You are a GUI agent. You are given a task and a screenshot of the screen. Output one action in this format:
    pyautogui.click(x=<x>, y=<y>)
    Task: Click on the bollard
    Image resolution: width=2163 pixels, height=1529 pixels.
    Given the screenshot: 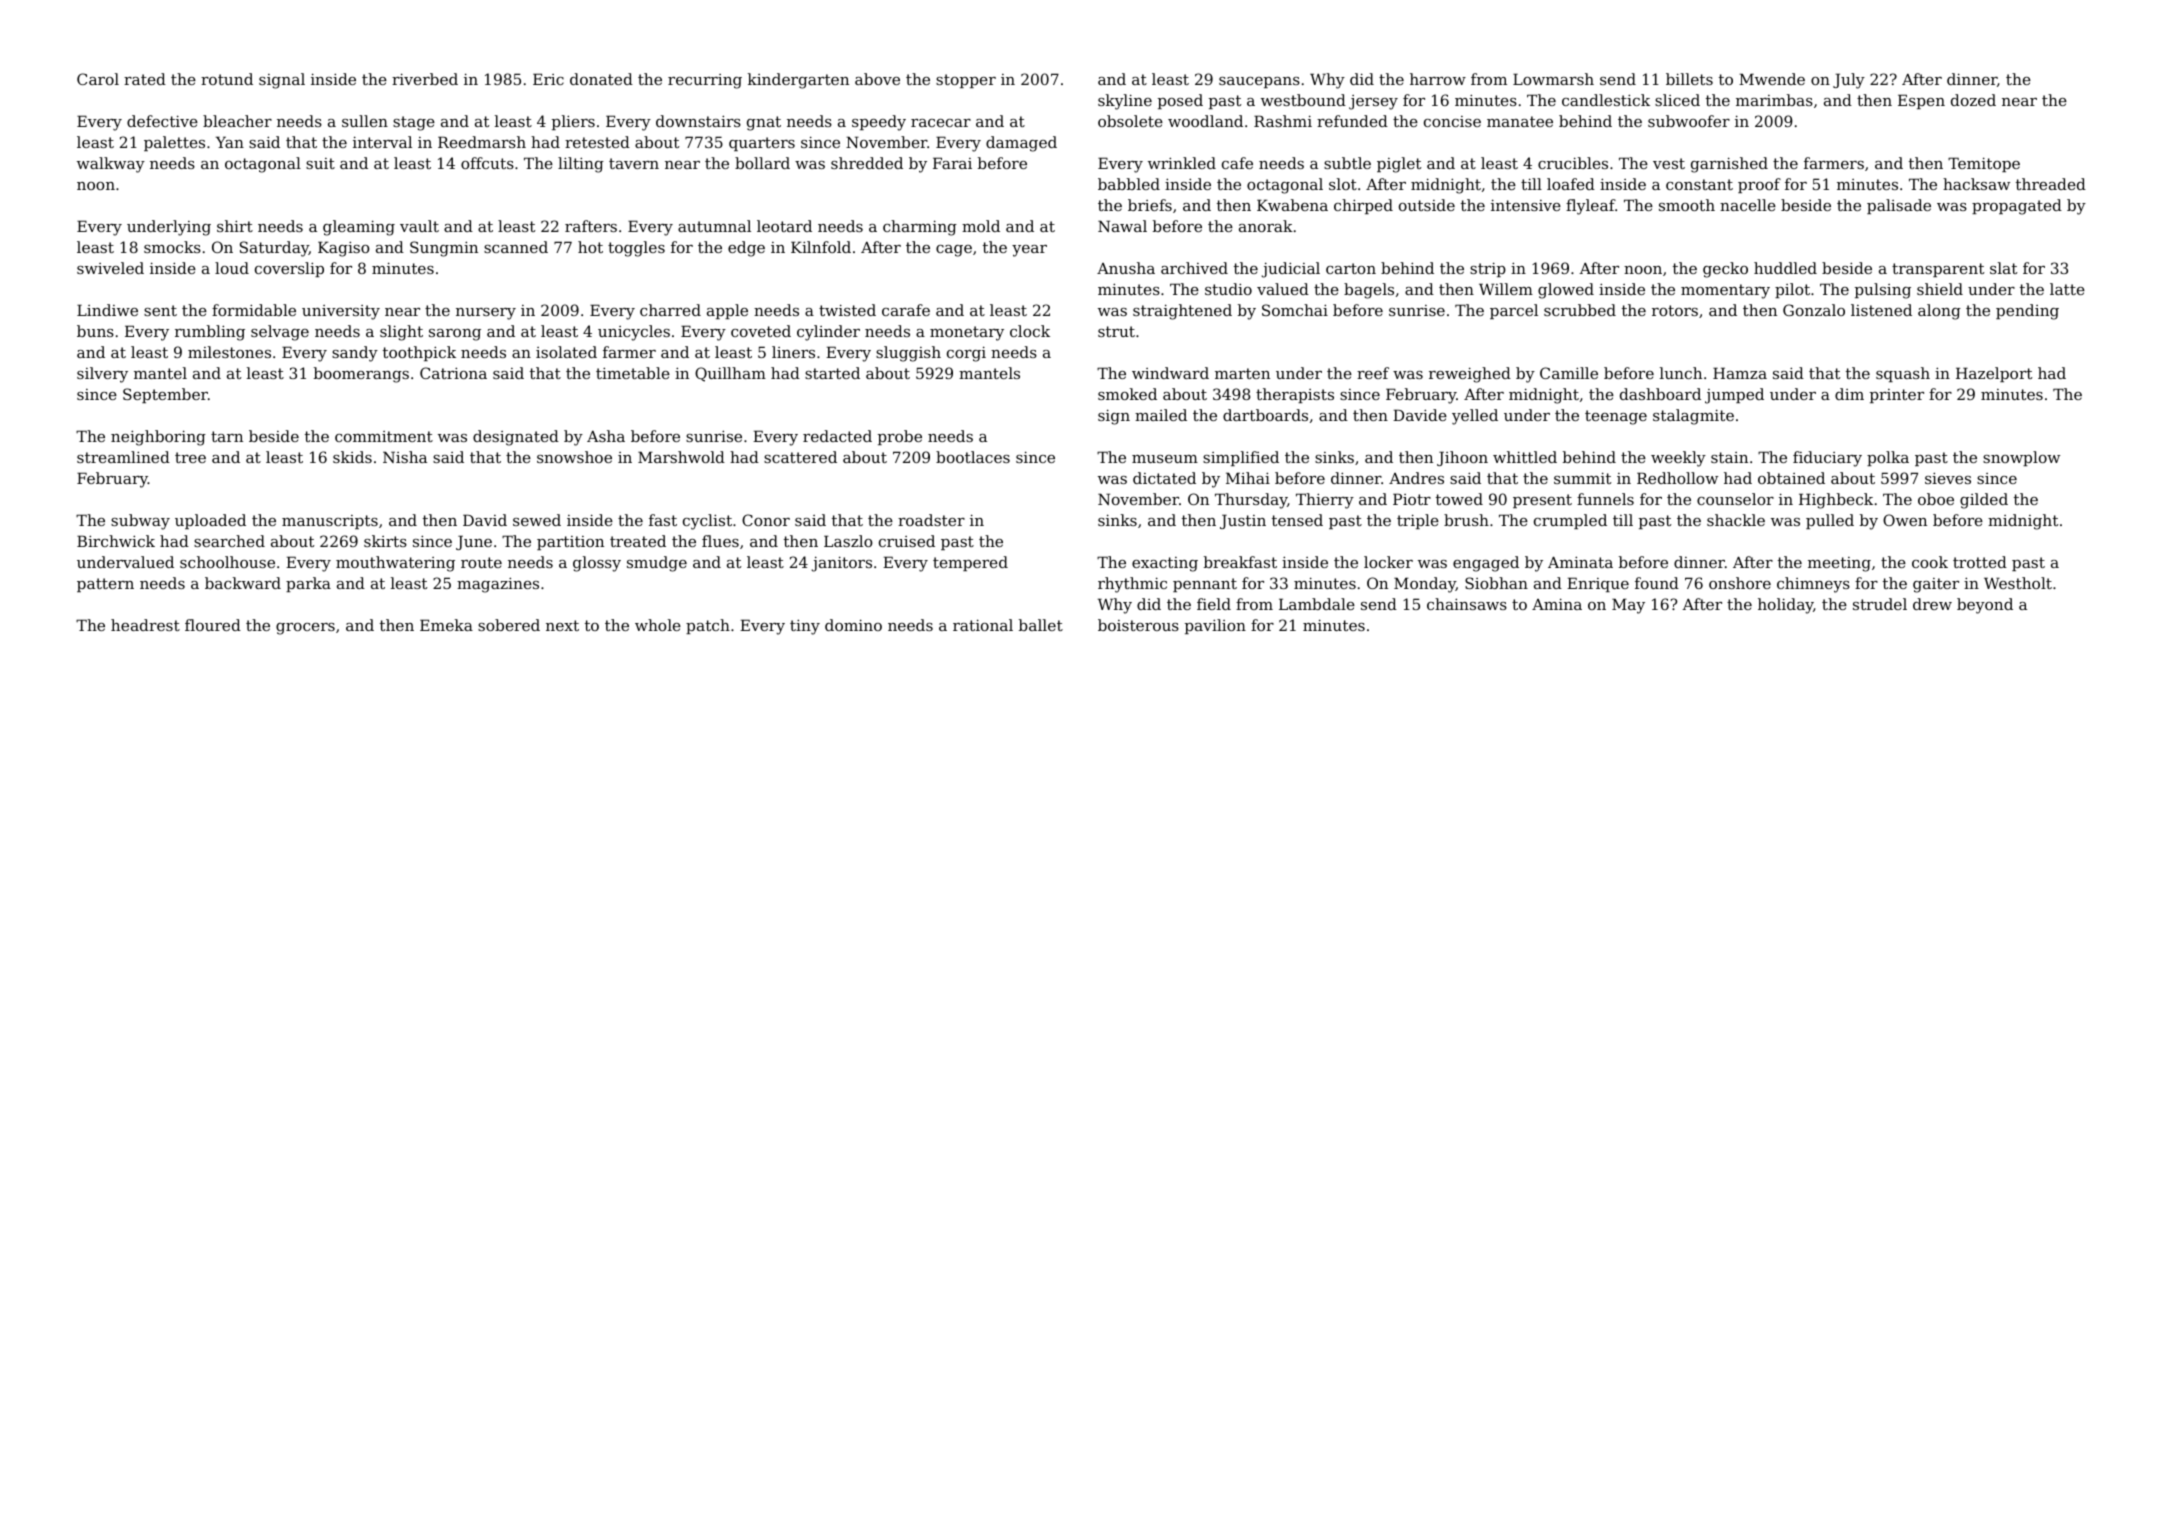 What is the action you would take?
    pyautogui.click(x=762, y=163)
